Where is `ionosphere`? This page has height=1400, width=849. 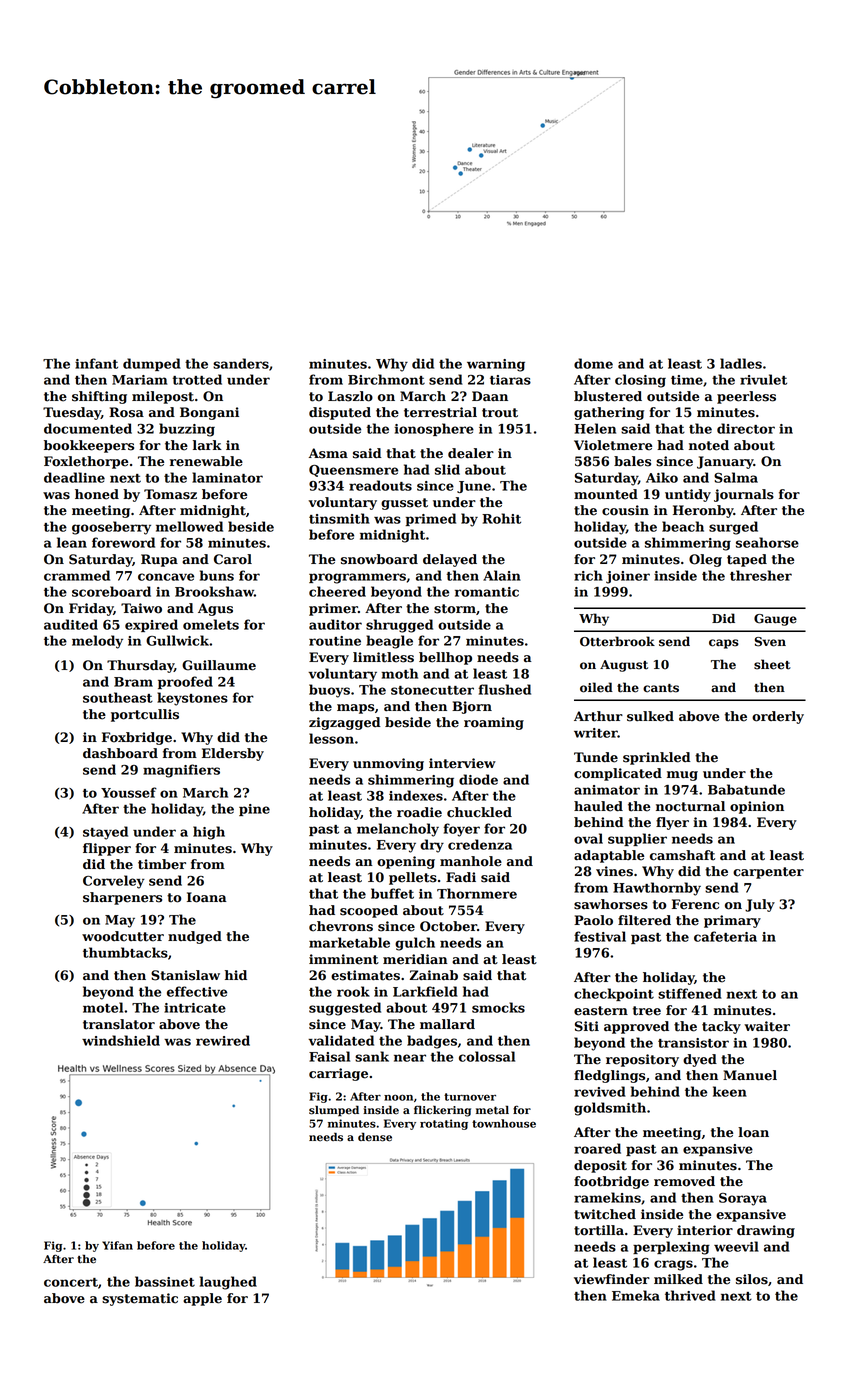
ionosphere is located at coordinates (434, 429).
